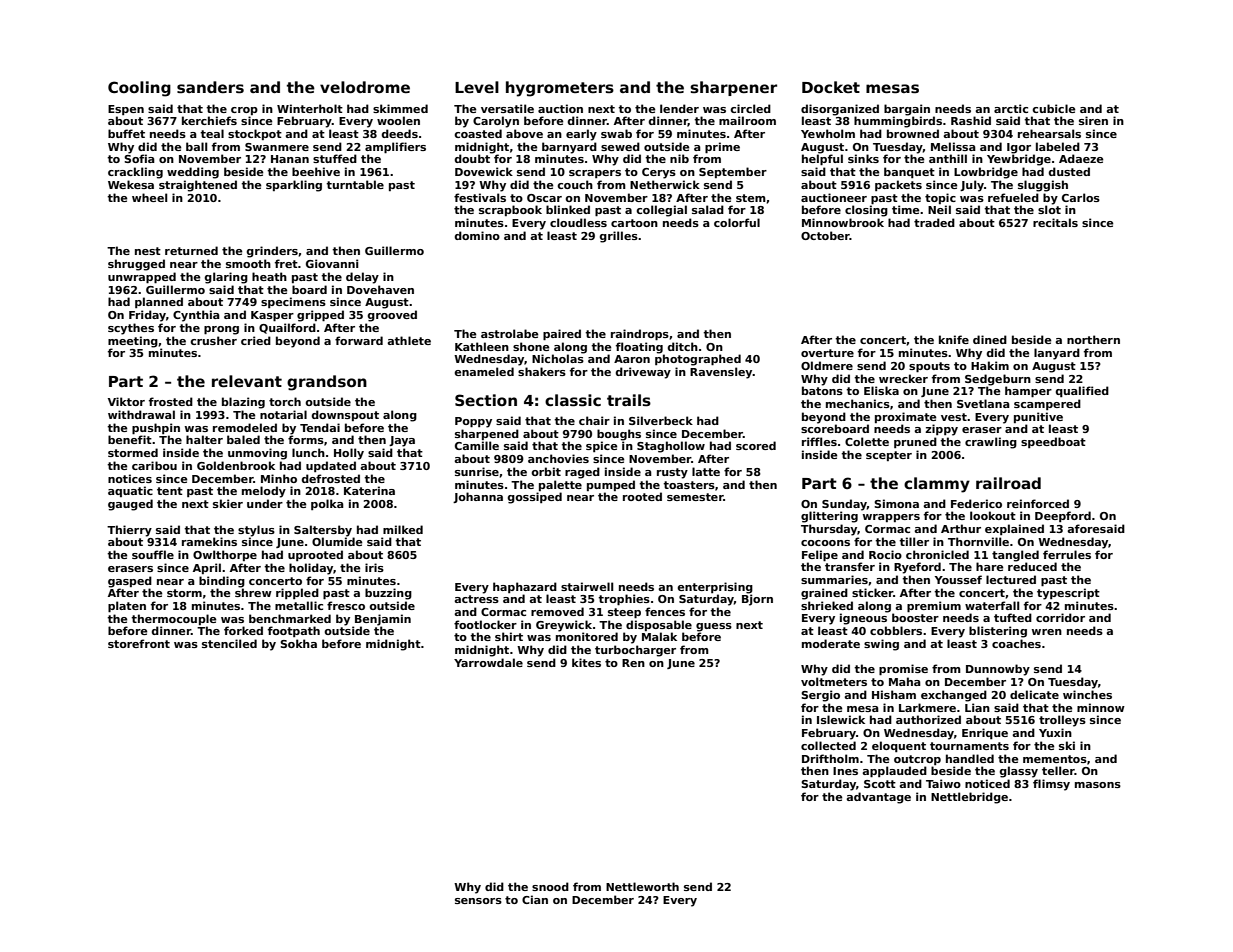 Image resolution: width=1233 pixels, height=952 pixels. Describe the element at coordinates (126, 401) in the document. I see `Viktor` at that location.
